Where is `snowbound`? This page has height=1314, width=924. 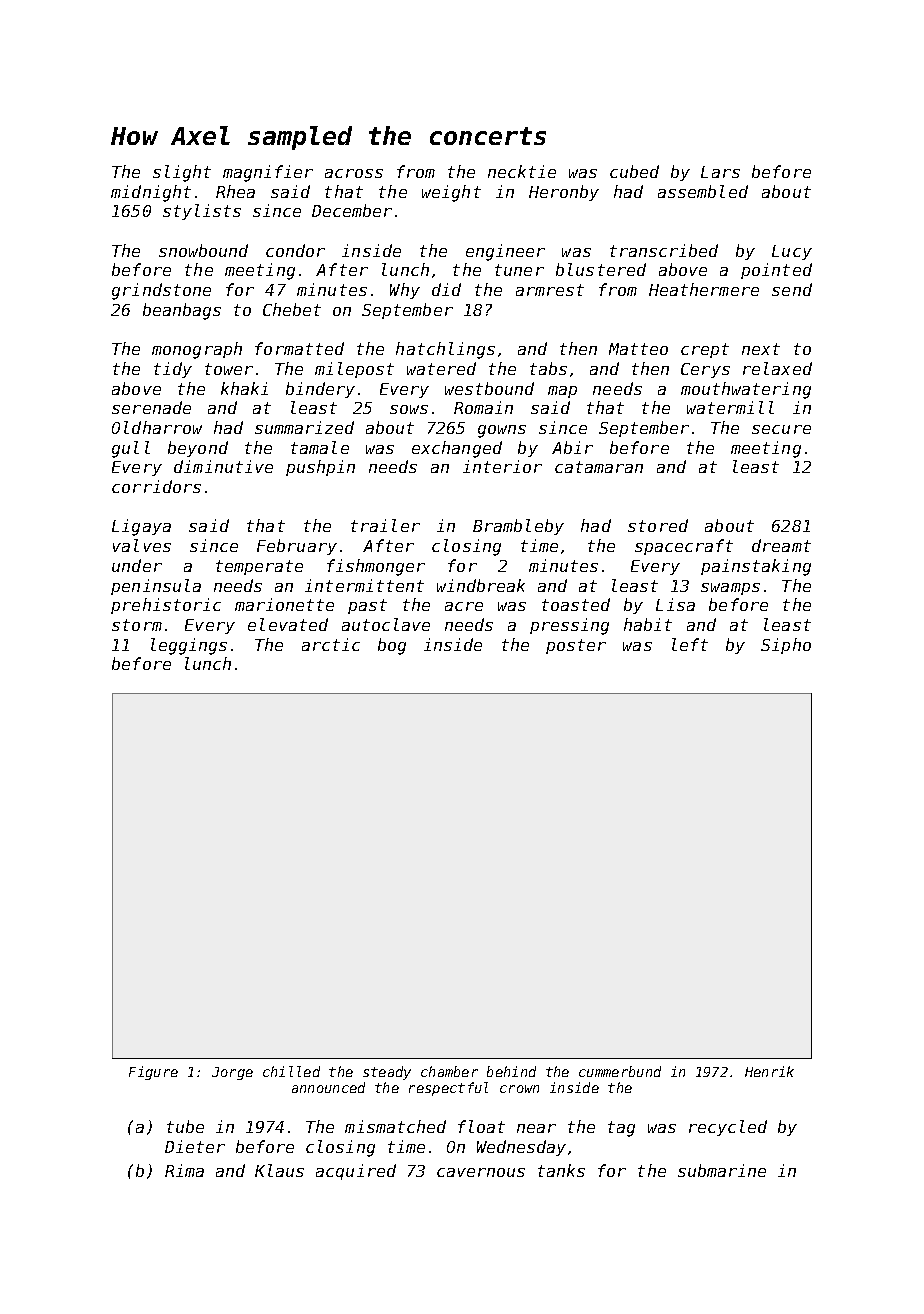
snowbound is located at coordinates (203, 250).
